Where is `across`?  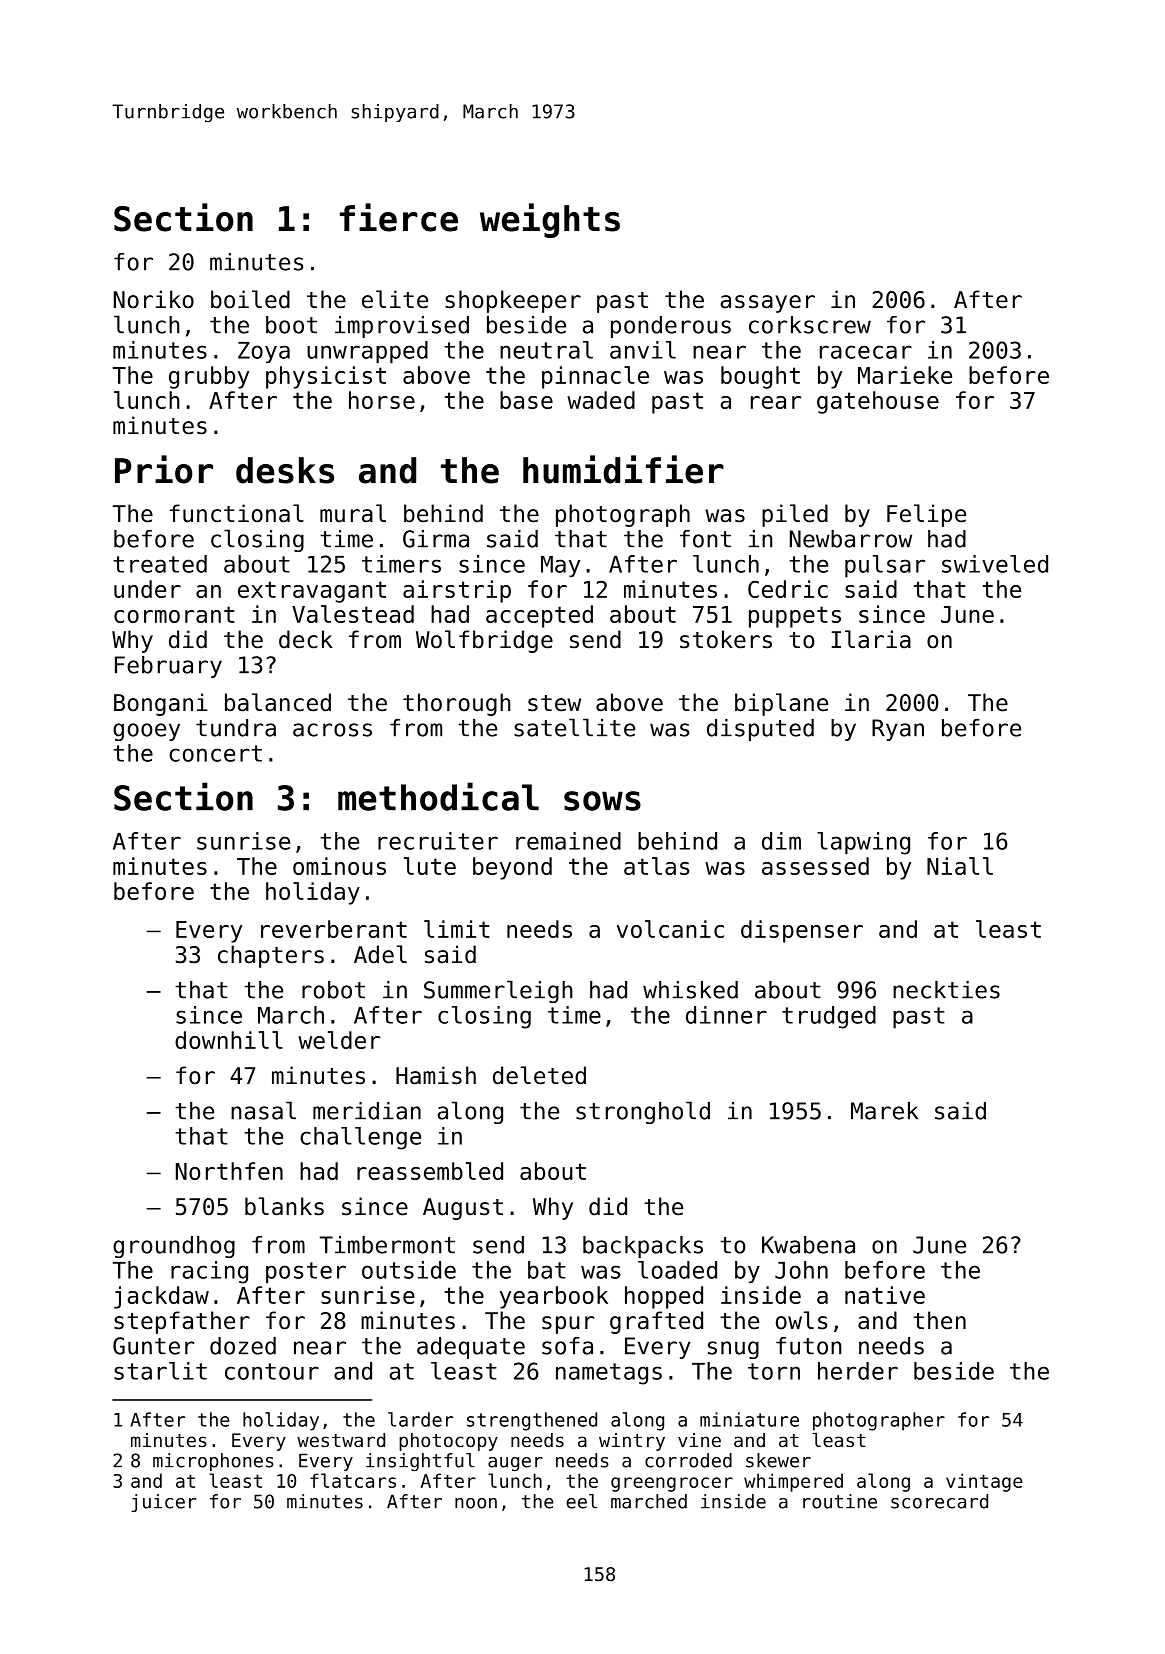 across is located at coordinates (332, 730).
